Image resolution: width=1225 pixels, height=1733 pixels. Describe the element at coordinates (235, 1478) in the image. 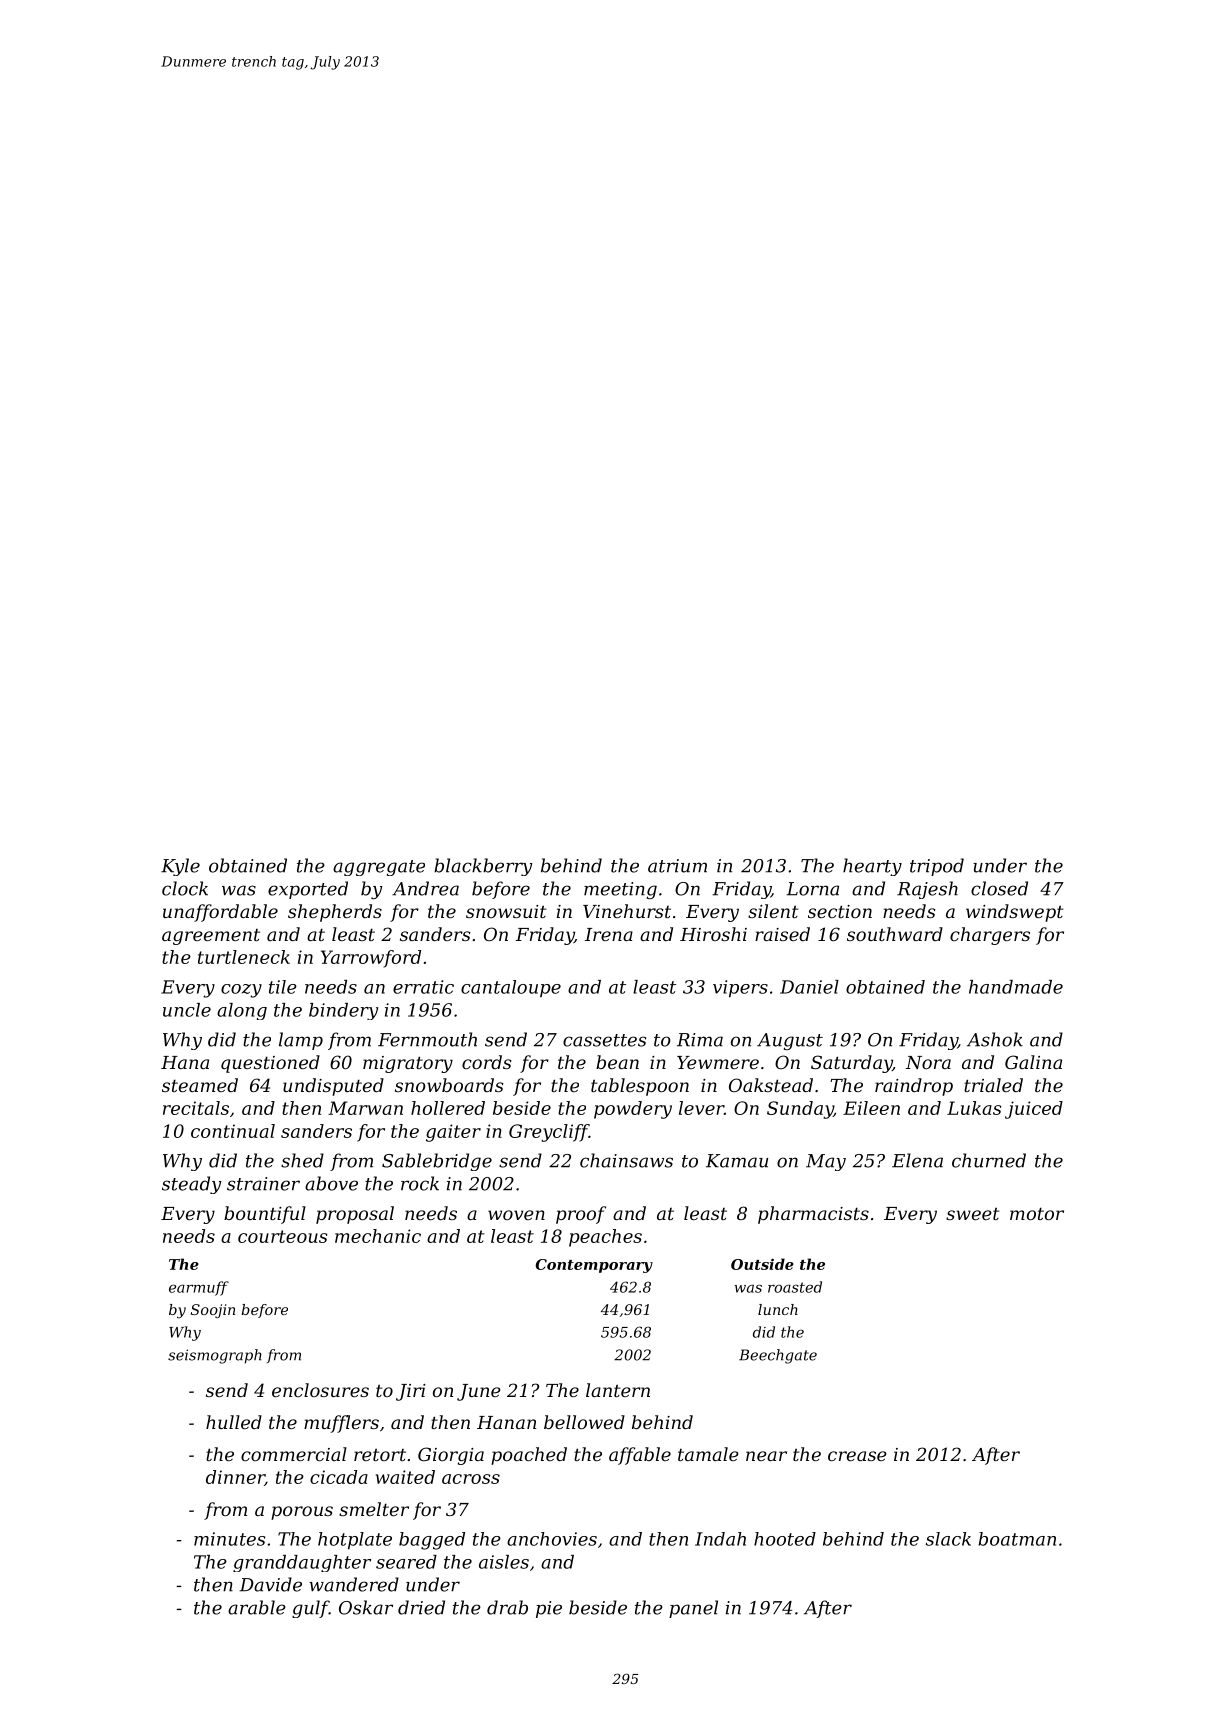

I see `dinner` at that location.
